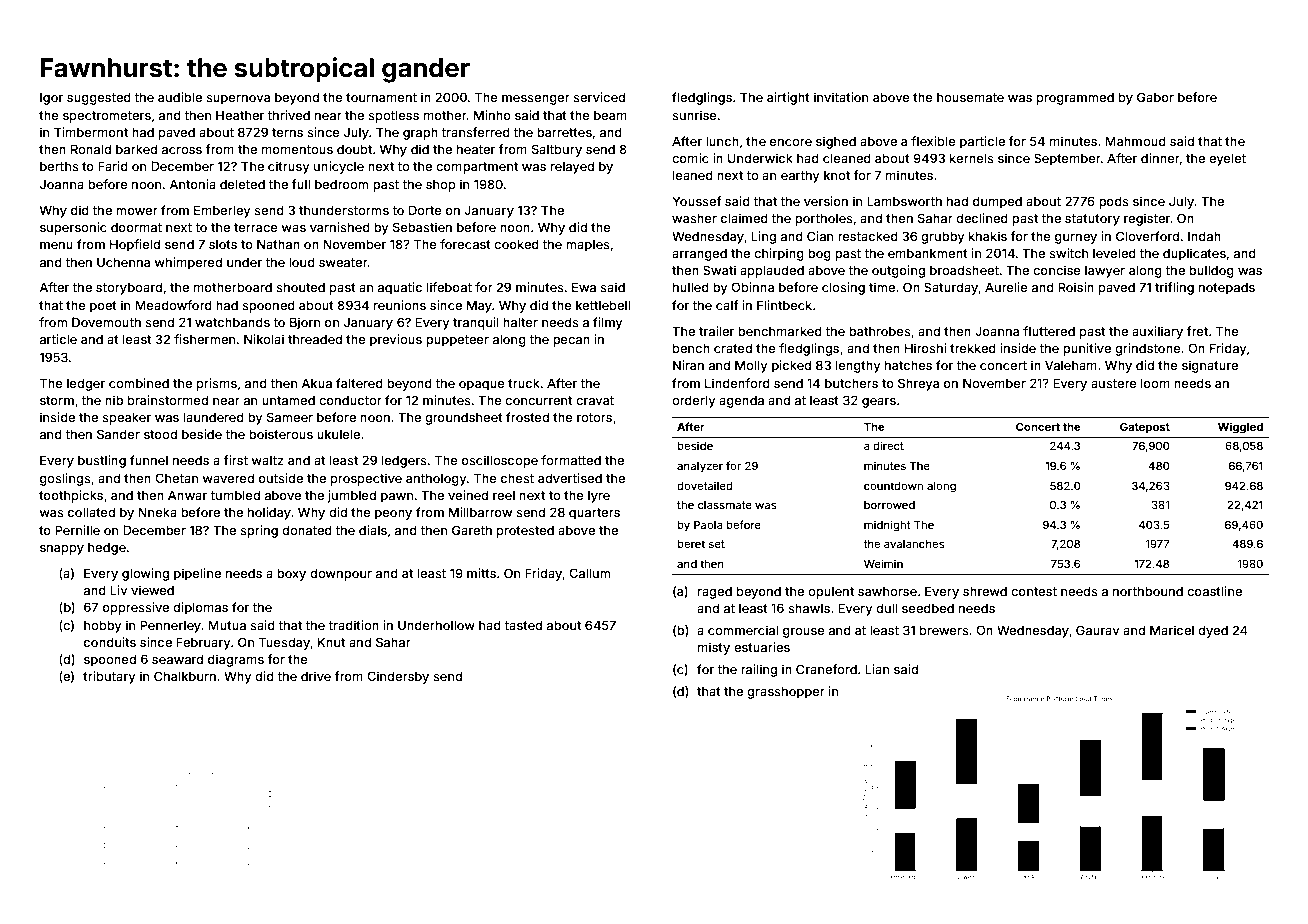 Image resolution: width=1308 pixels, height=924 pixels. I want to click on Liv, so click(119, 590).
